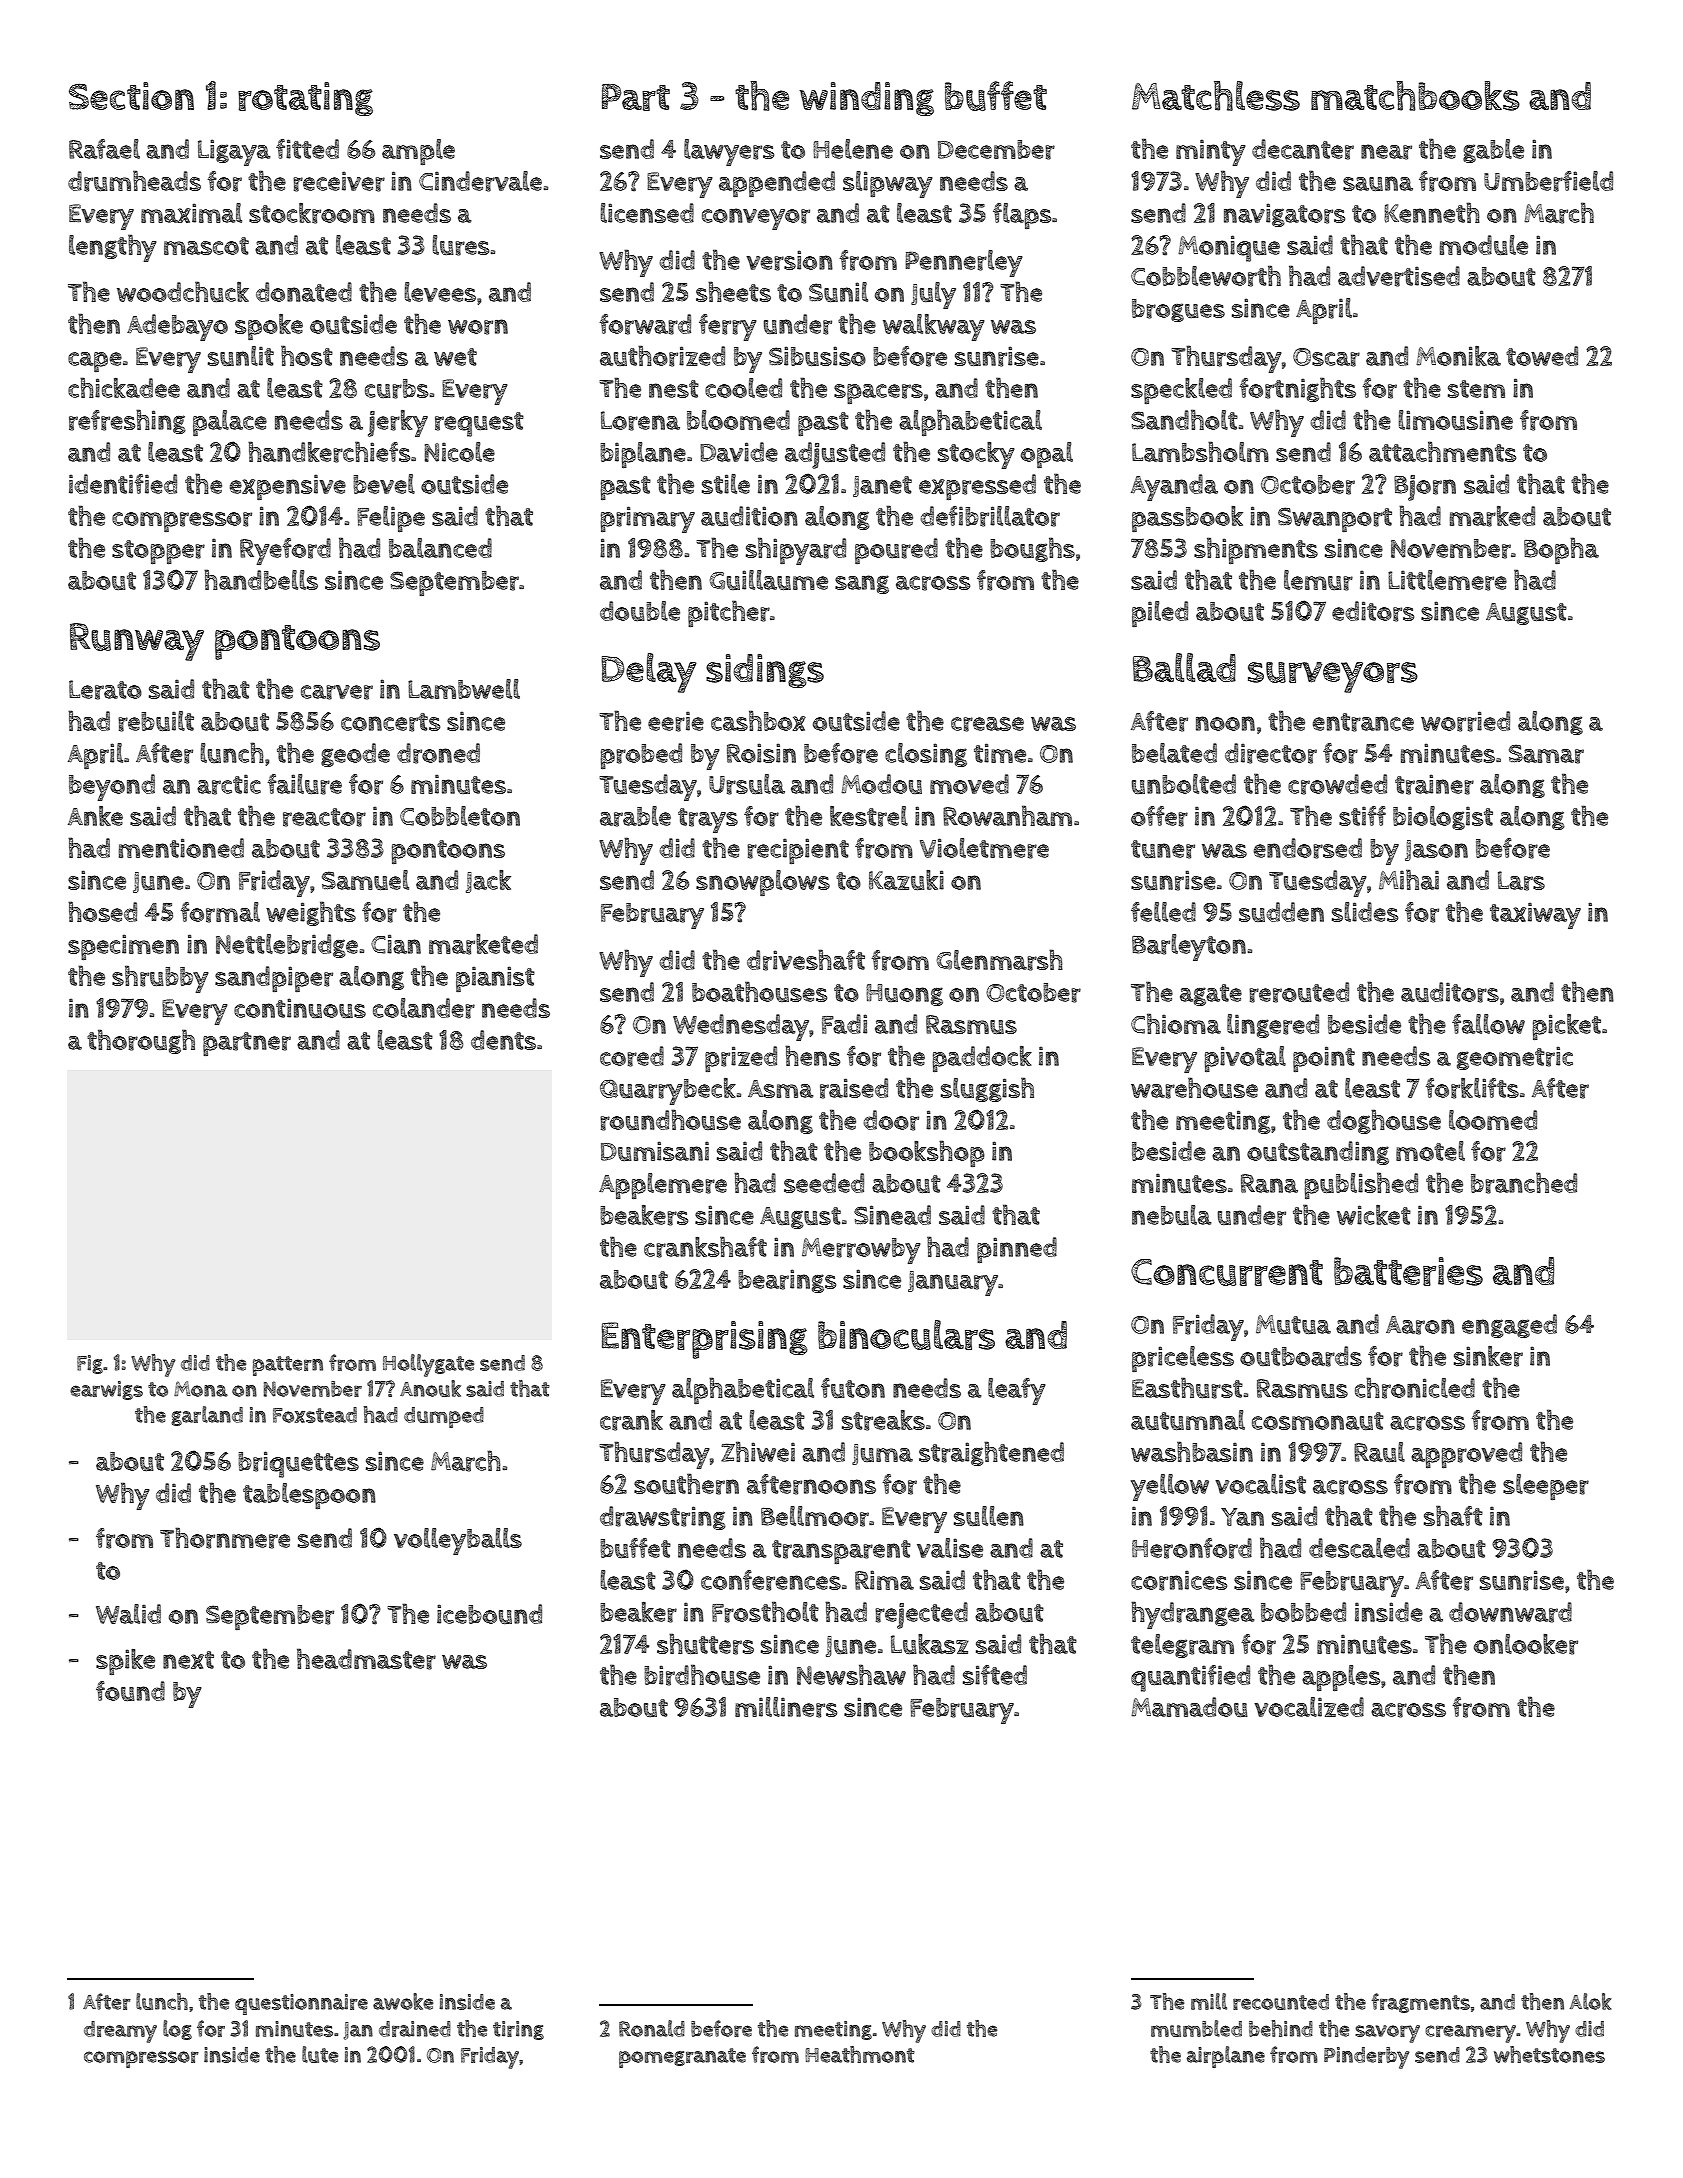 This screenshot has height=2178, width=1683. Describe the element at coordinates (428, 1365) in the screenshot. I see `Hollygate` at that location.
